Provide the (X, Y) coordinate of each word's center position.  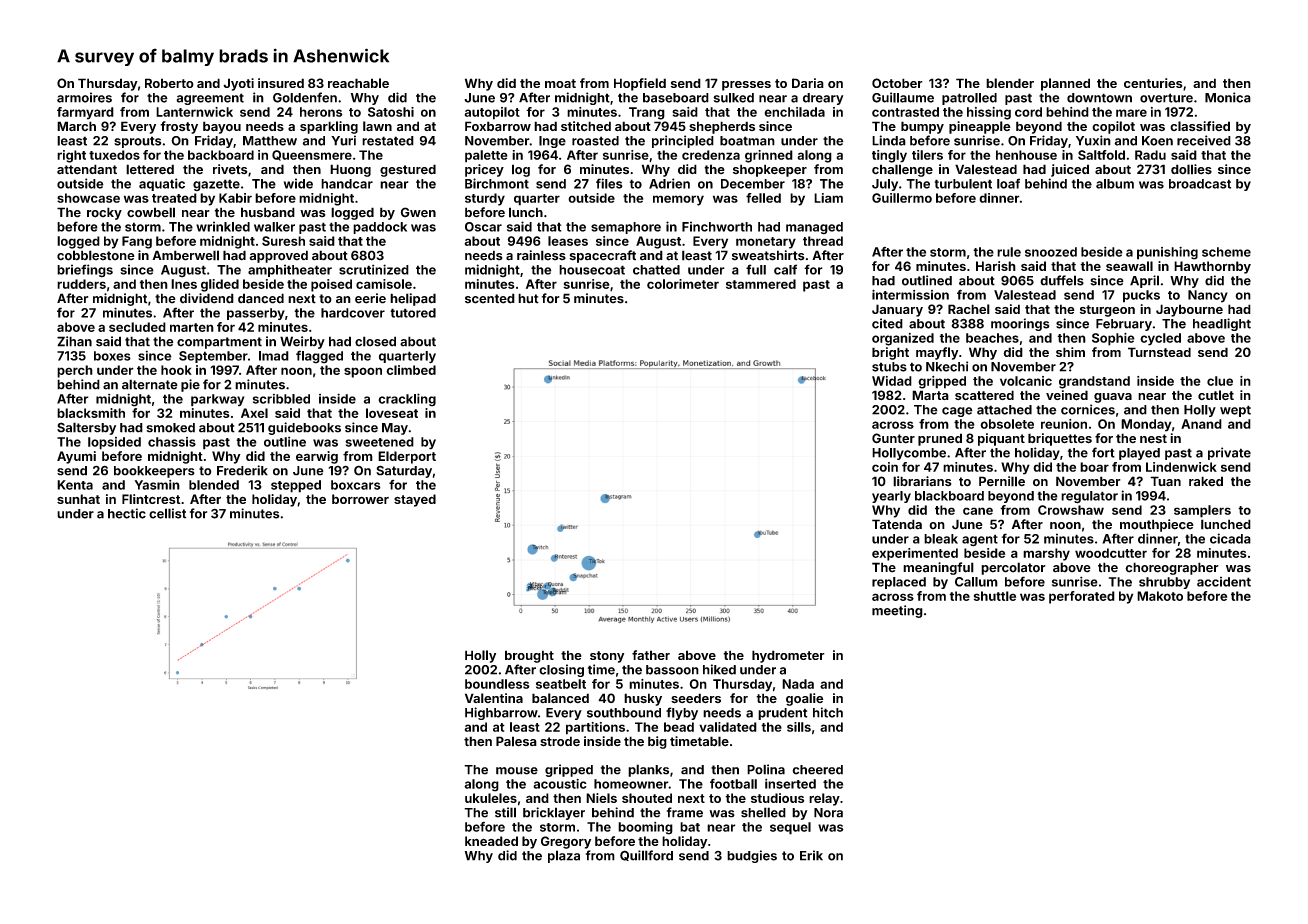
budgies (752, 856)
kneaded (491, 841)
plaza (564, 856)
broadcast (1200, 184)
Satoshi (391, 112)
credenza (711, 155)
